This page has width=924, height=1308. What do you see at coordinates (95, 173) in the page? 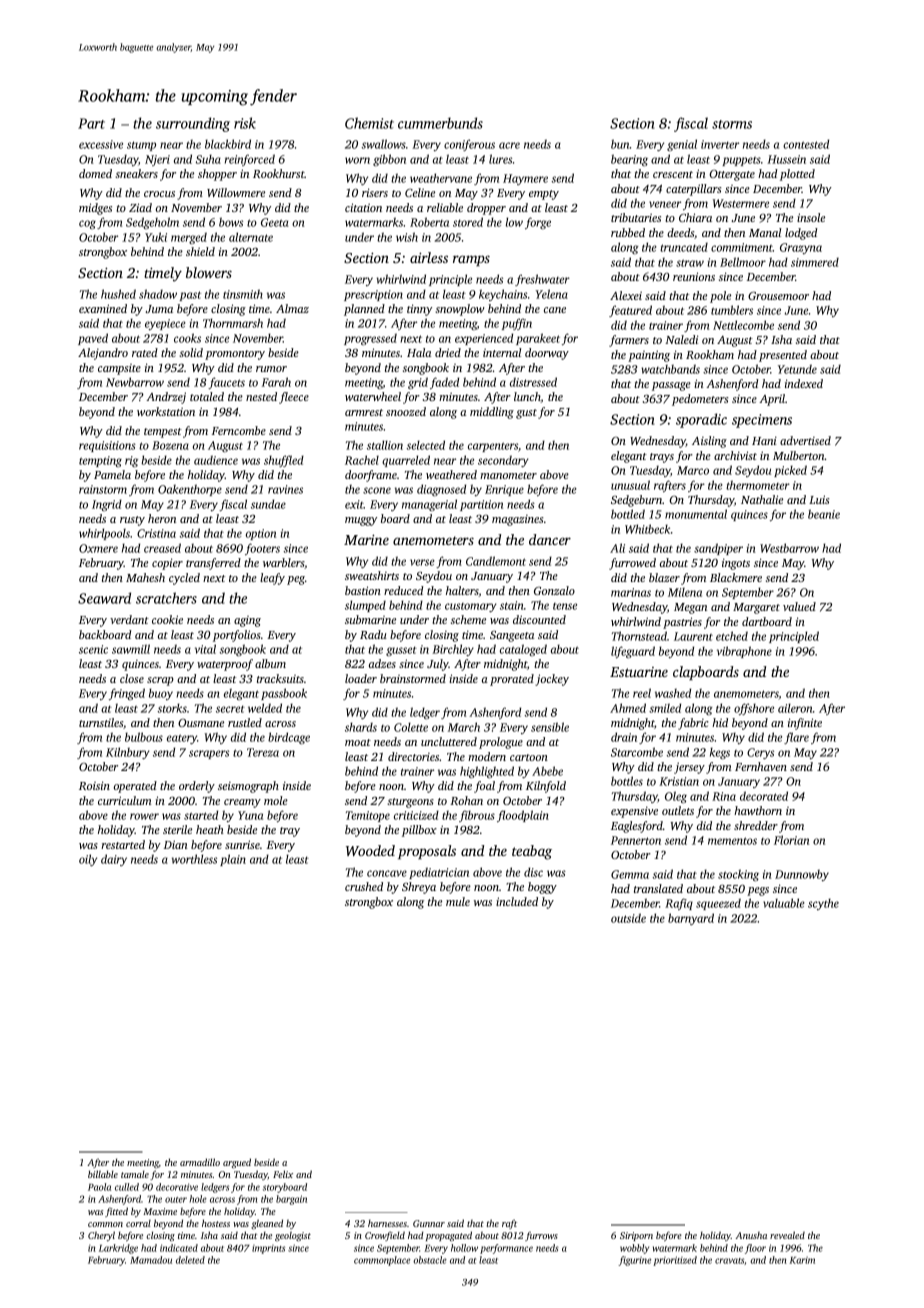
I see `domed` at bounding box center [95, 173].
